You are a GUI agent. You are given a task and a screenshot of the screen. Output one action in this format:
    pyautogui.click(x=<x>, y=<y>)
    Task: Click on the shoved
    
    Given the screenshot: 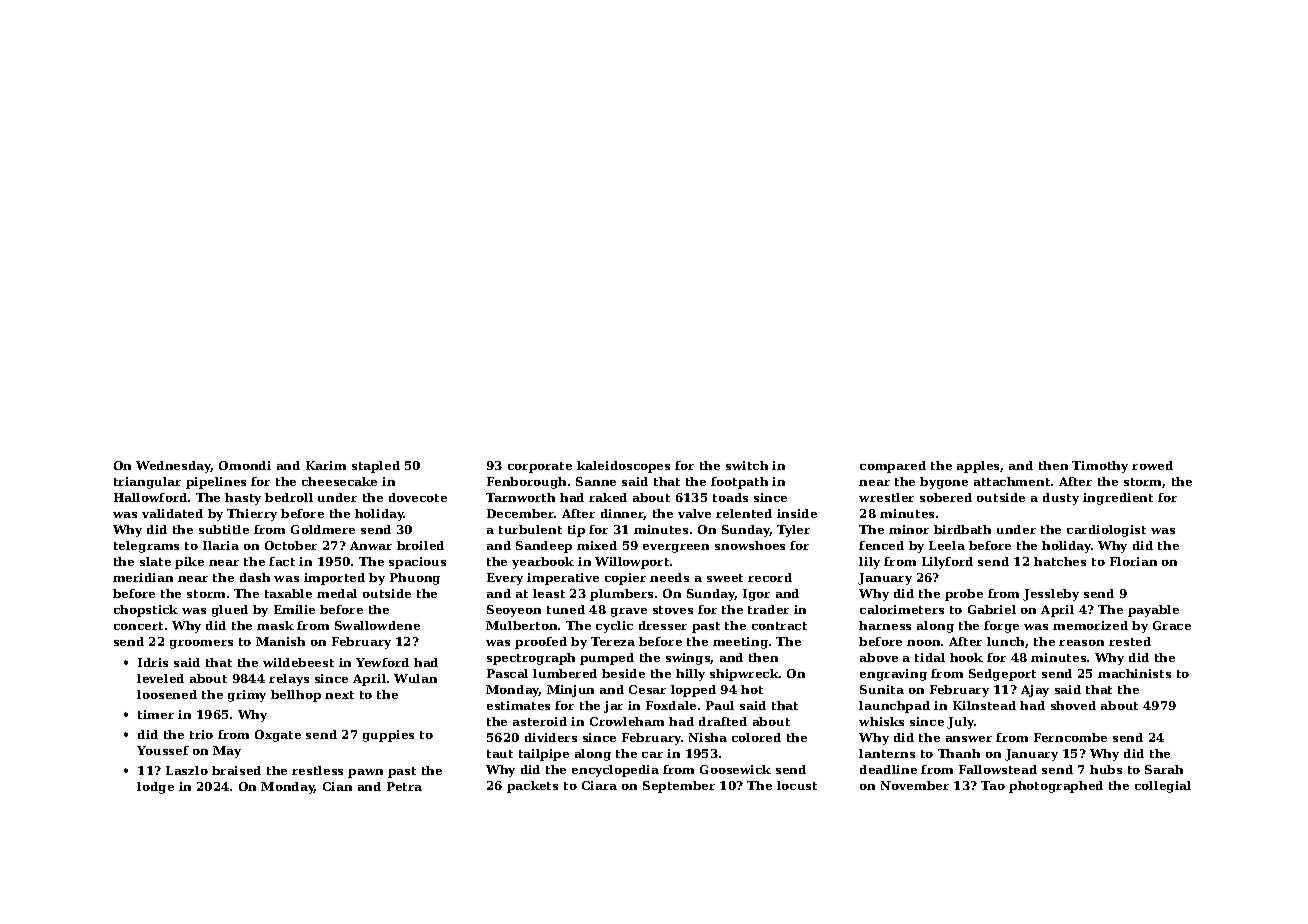 What is the action you would take?
    pyautogui.click(x=1073, y=705)
